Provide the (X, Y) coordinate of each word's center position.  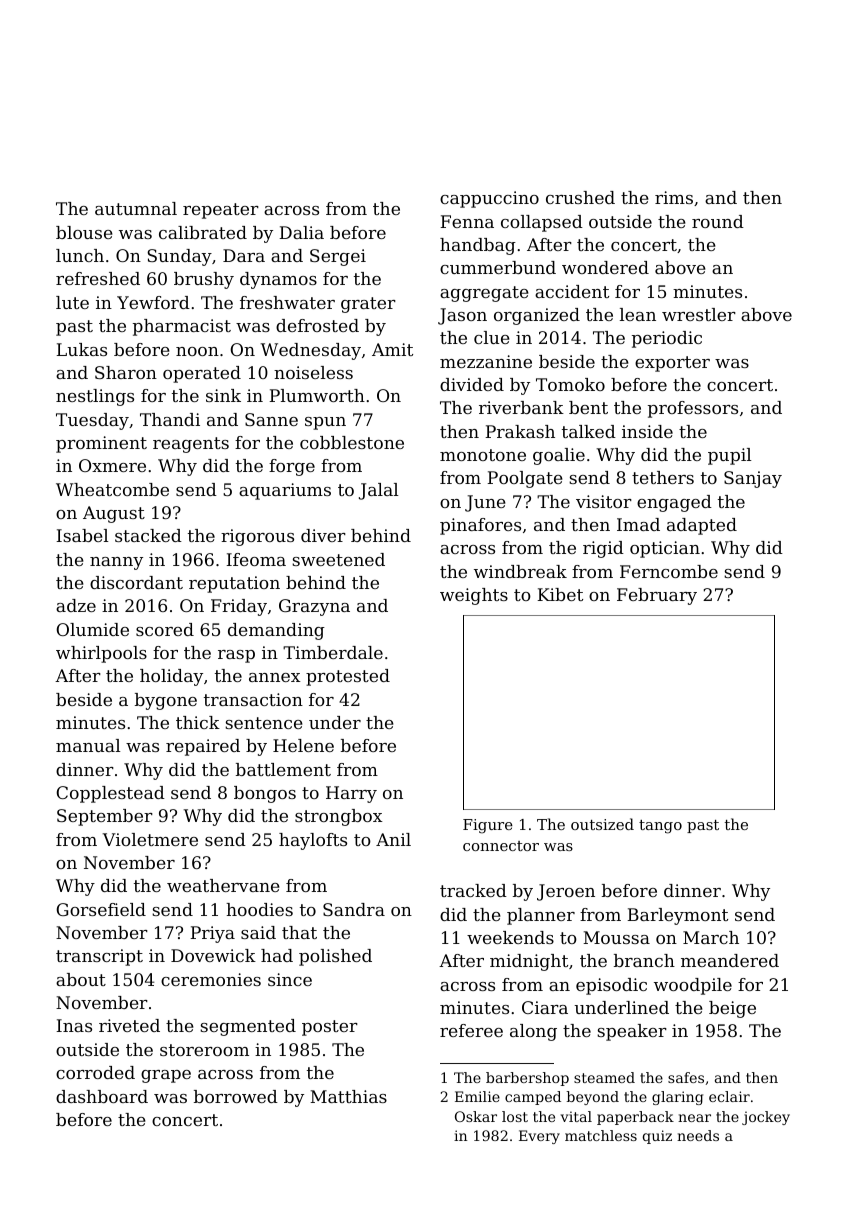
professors (693, 409)
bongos (265, 794)
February (657, 596)
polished (335, 957)
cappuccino (489, 199)
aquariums (285, 491)
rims (674, 197)
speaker (632, 1032)
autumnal (136, 208)
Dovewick (213, 955)
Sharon (126, 372)
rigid (603, 549)
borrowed (236, 1096)
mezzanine (486, 361)
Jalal (379, 491)
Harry (351, 794)
